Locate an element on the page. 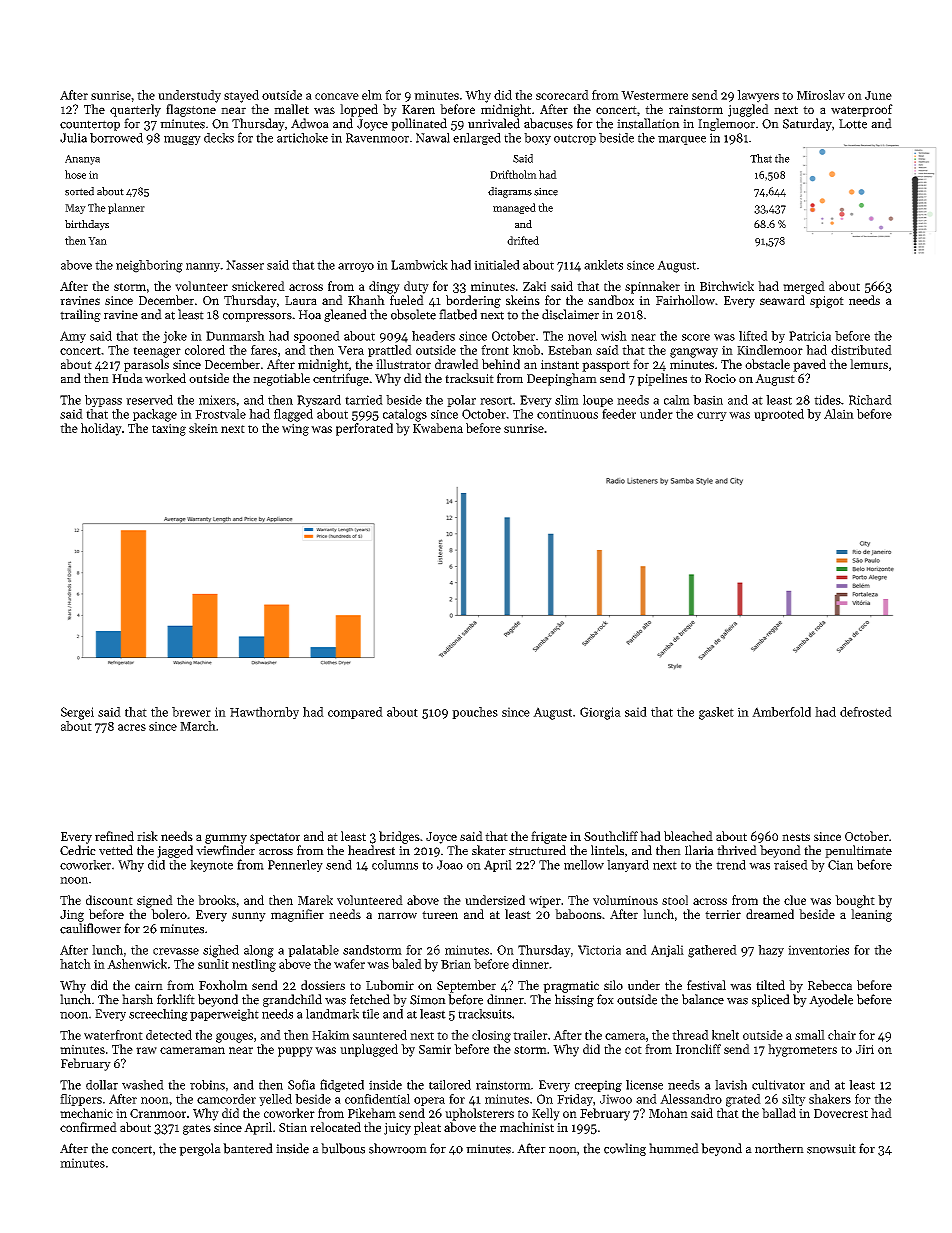  feeder is located at coordinates (619, 414).
